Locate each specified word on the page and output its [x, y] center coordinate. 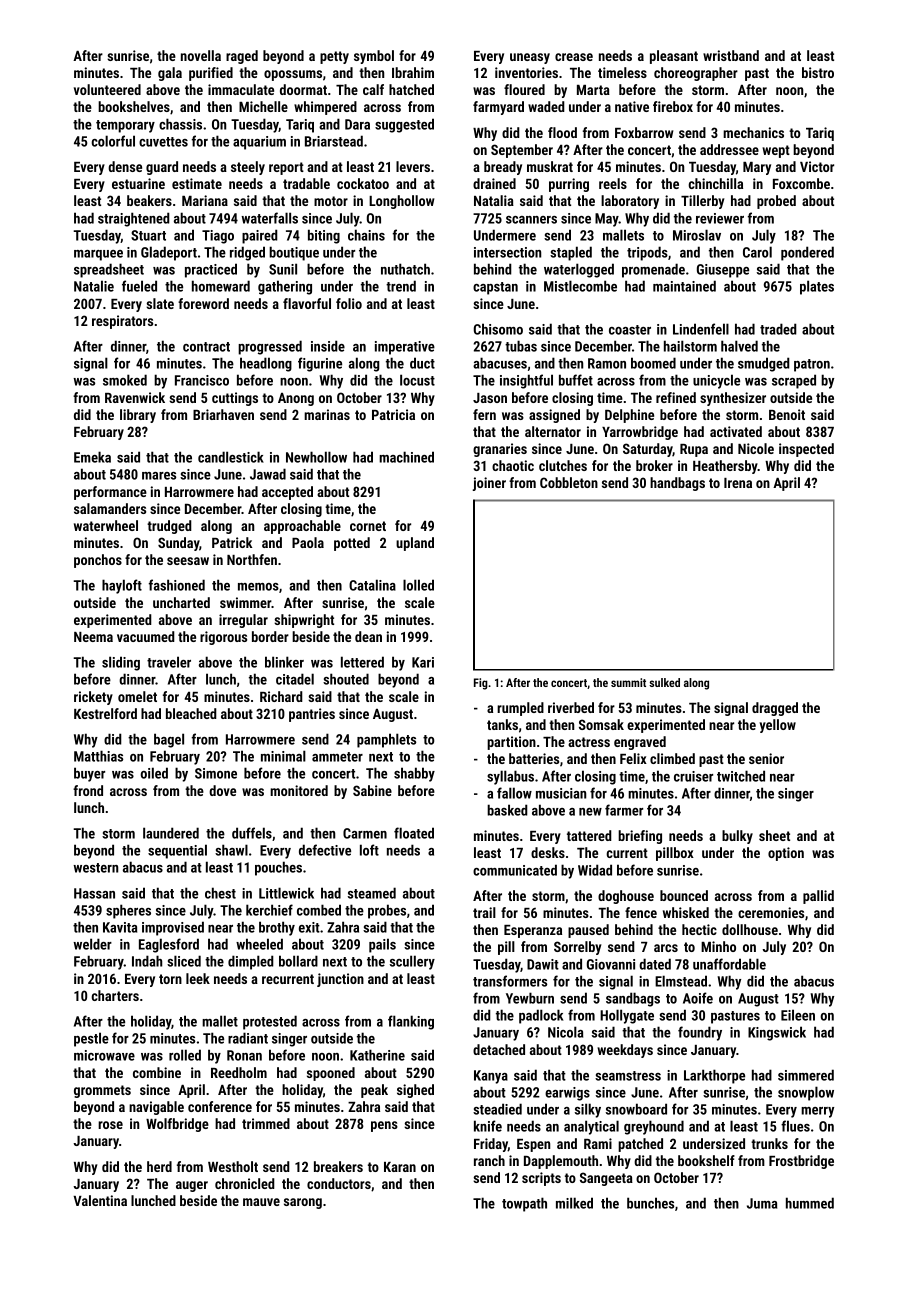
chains [366, 235]
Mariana [205, 200]
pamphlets [386, 740]
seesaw [188, 561]
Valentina [100, 1200]
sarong [303, 1203]
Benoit [787, 414]
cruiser [693, 776]
